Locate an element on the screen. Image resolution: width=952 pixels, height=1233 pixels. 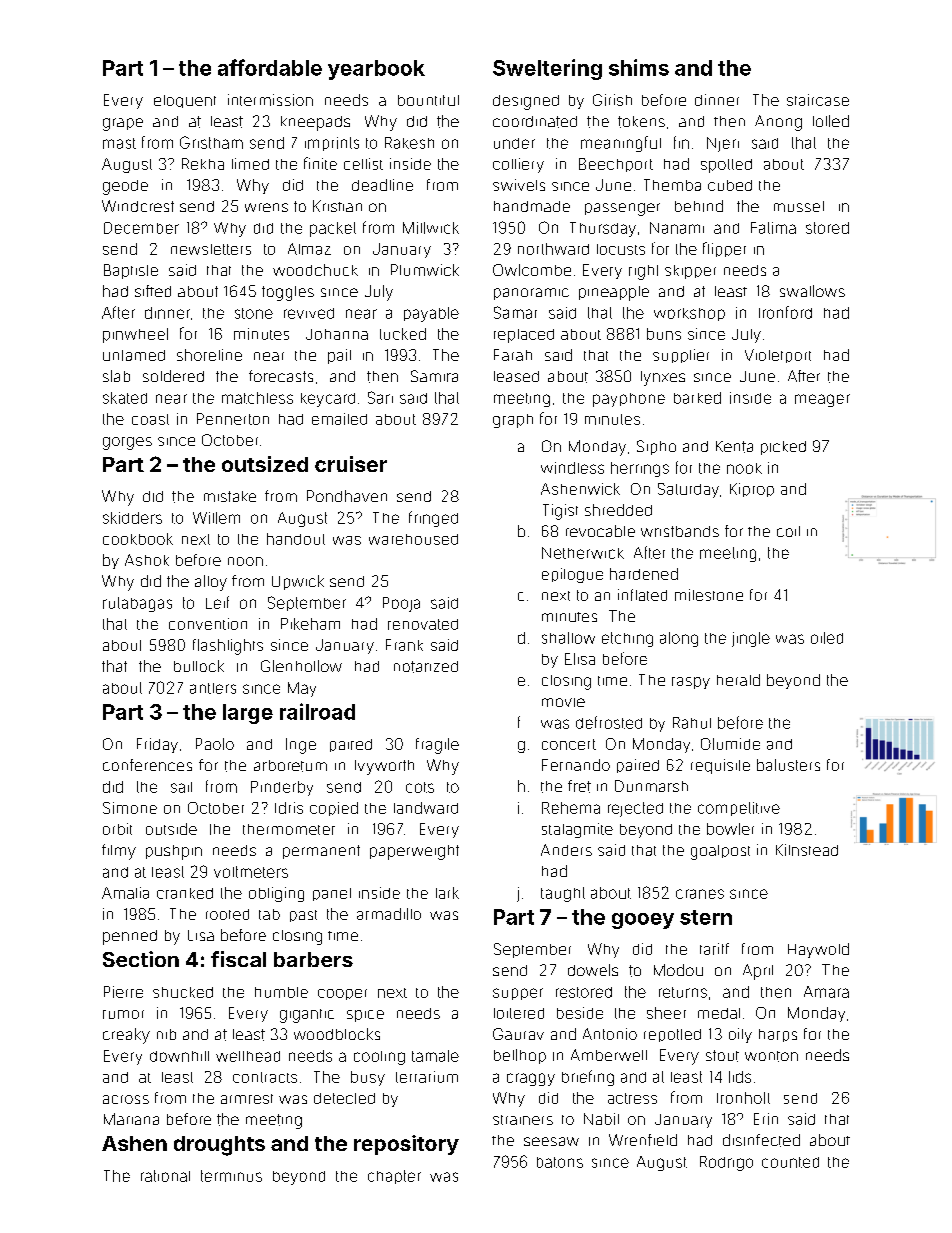
affordable is located at coordinates (270, 67).
